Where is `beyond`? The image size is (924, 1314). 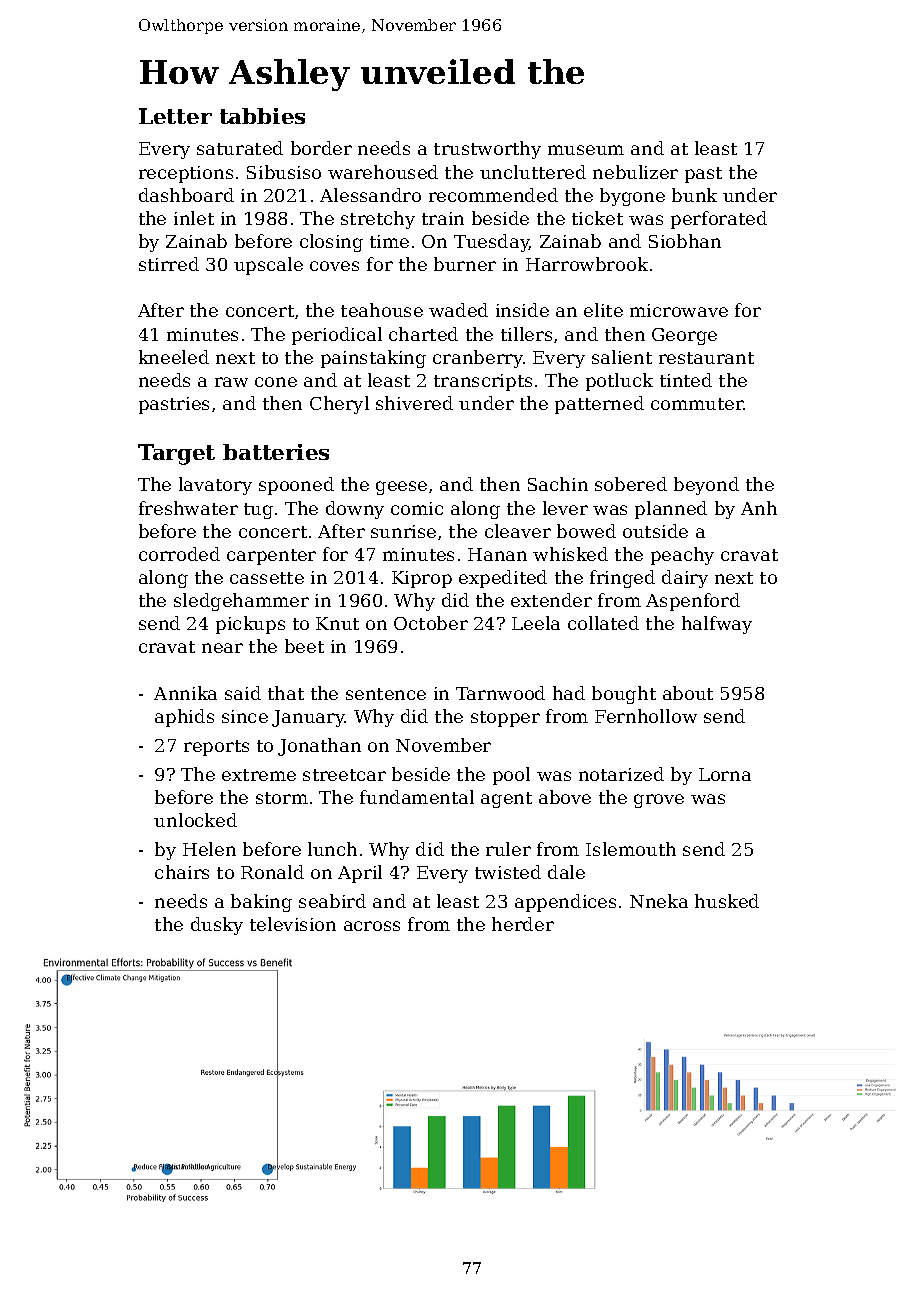 beyond is located at coordinates (706, 486).
